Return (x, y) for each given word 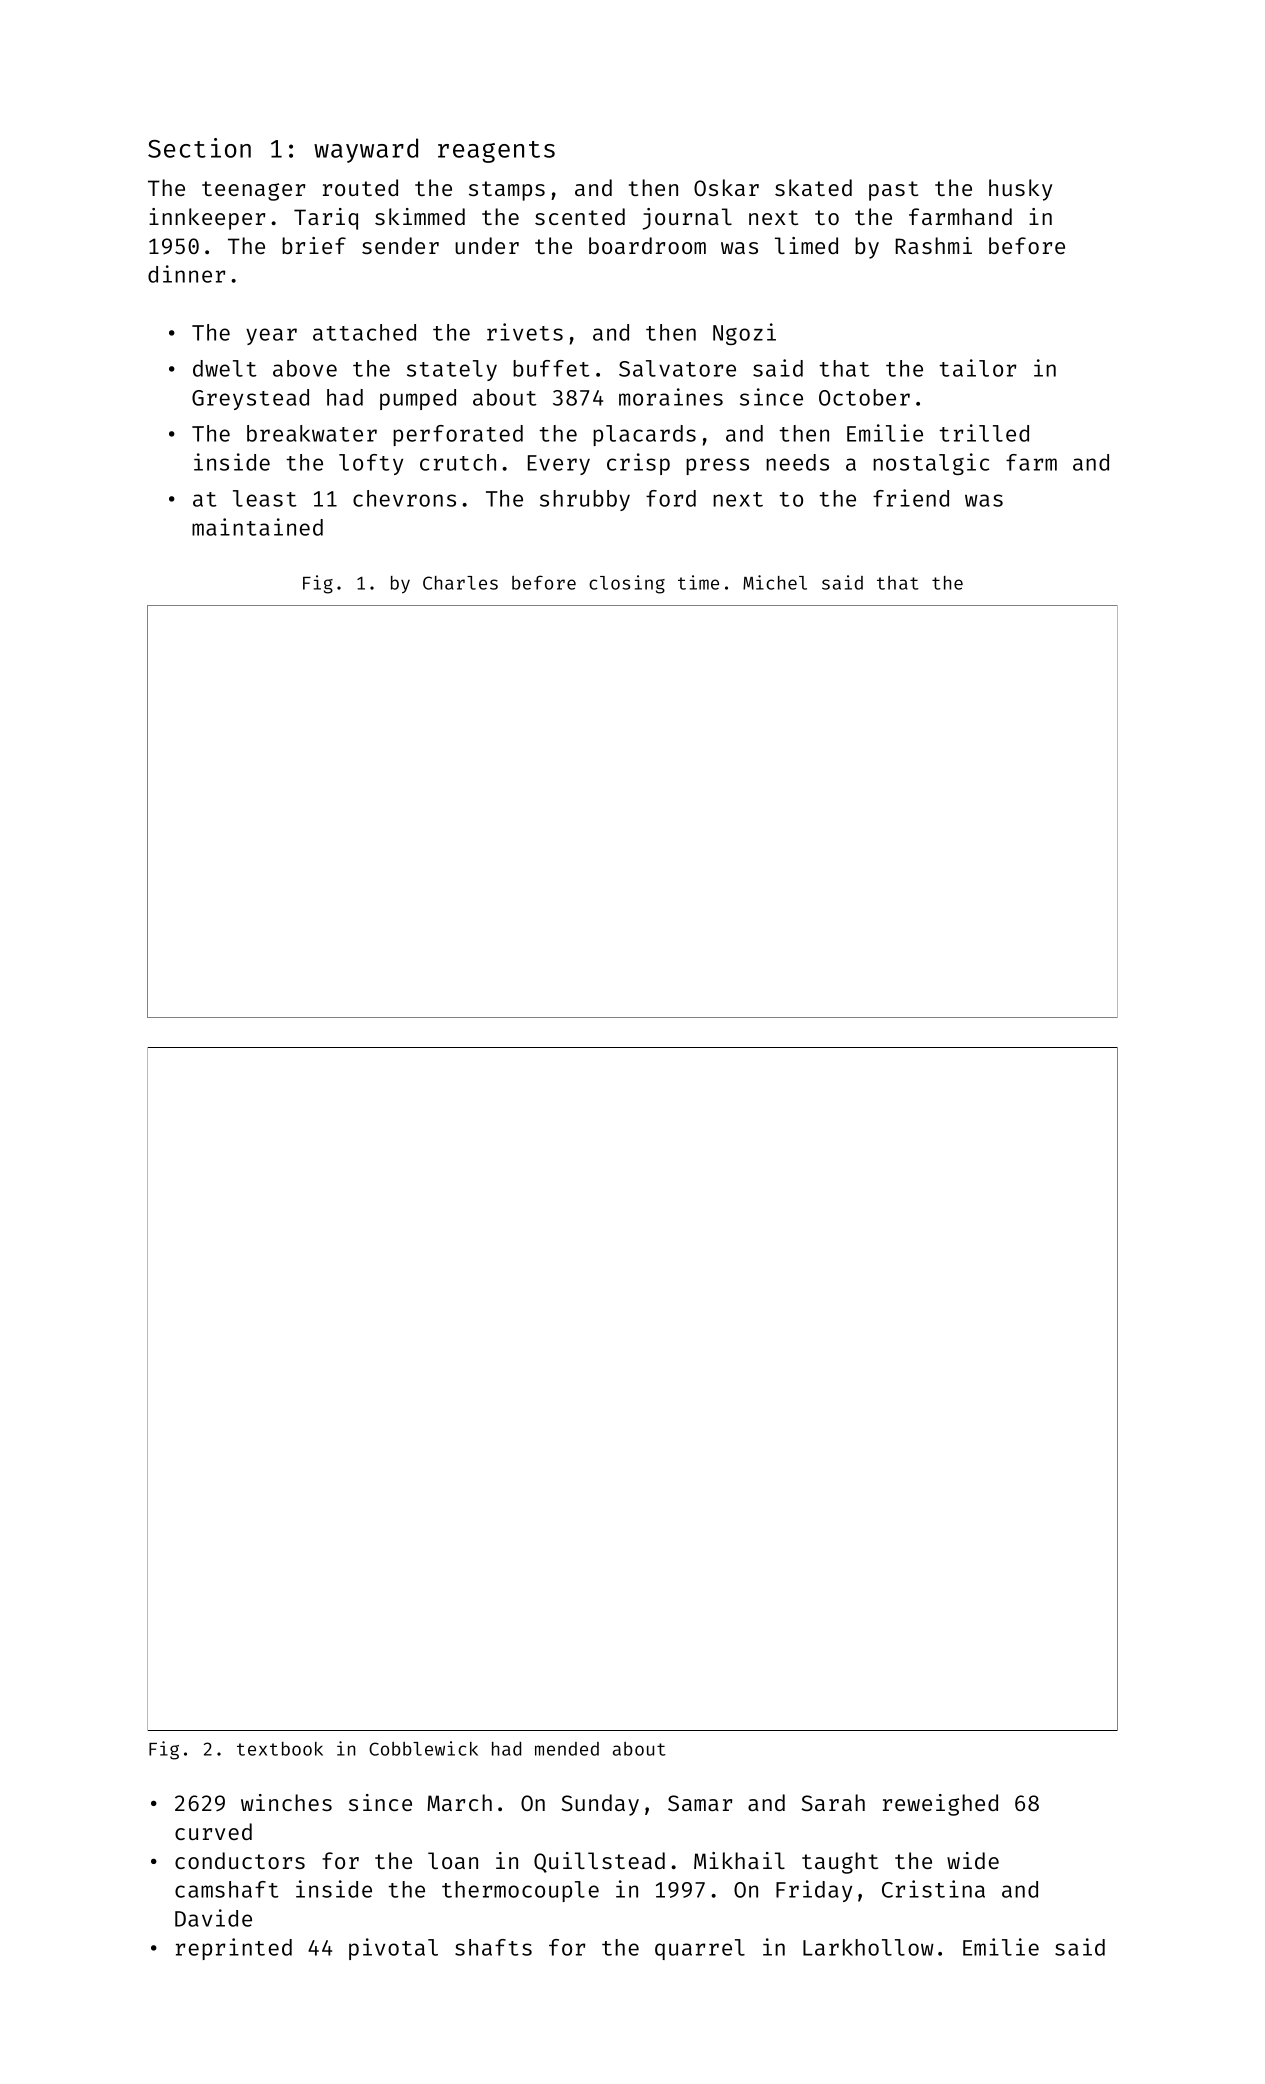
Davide (213, 1918)
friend (911, 498)
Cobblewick (423, 1748)
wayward (366, 150)
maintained (257, 527)
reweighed (940, 1805)
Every (559, 465)
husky (1020, 190)
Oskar (726, 187)
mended (567, 1749)
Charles (460, 583)
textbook (280, 1749)
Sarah (833, 1802)
